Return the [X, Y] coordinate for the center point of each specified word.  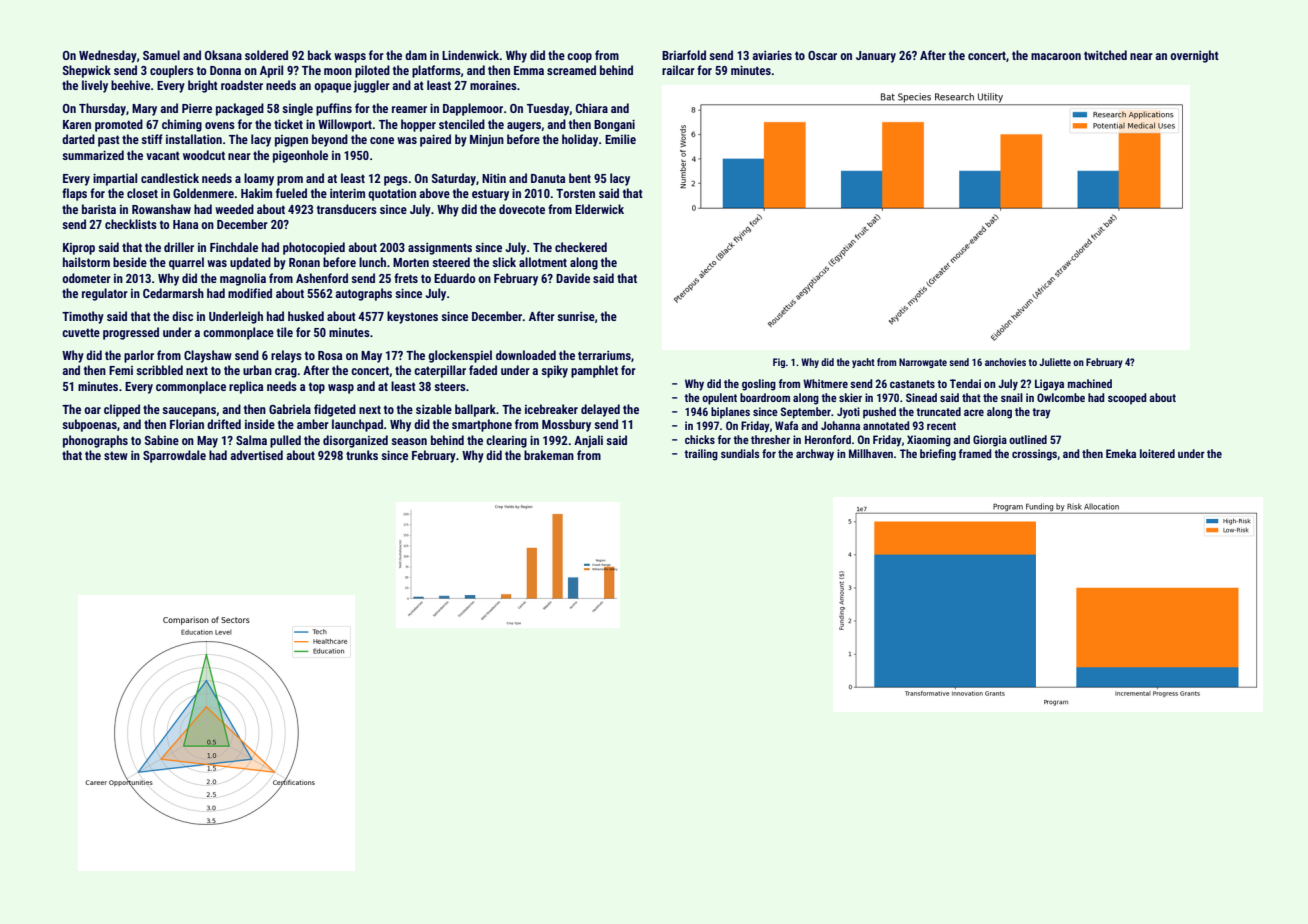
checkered [581, 247]
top [317, 388]
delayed [600, 410]
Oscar [822, 55]
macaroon [1056, 56]
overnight [1194, 56]
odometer [86, 278]
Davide [573, 278]
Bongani [614, 125]
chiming [182, 125]
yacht [863, 363]
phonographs [95, 441]
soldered [266, 55]
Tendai [965, 383]
